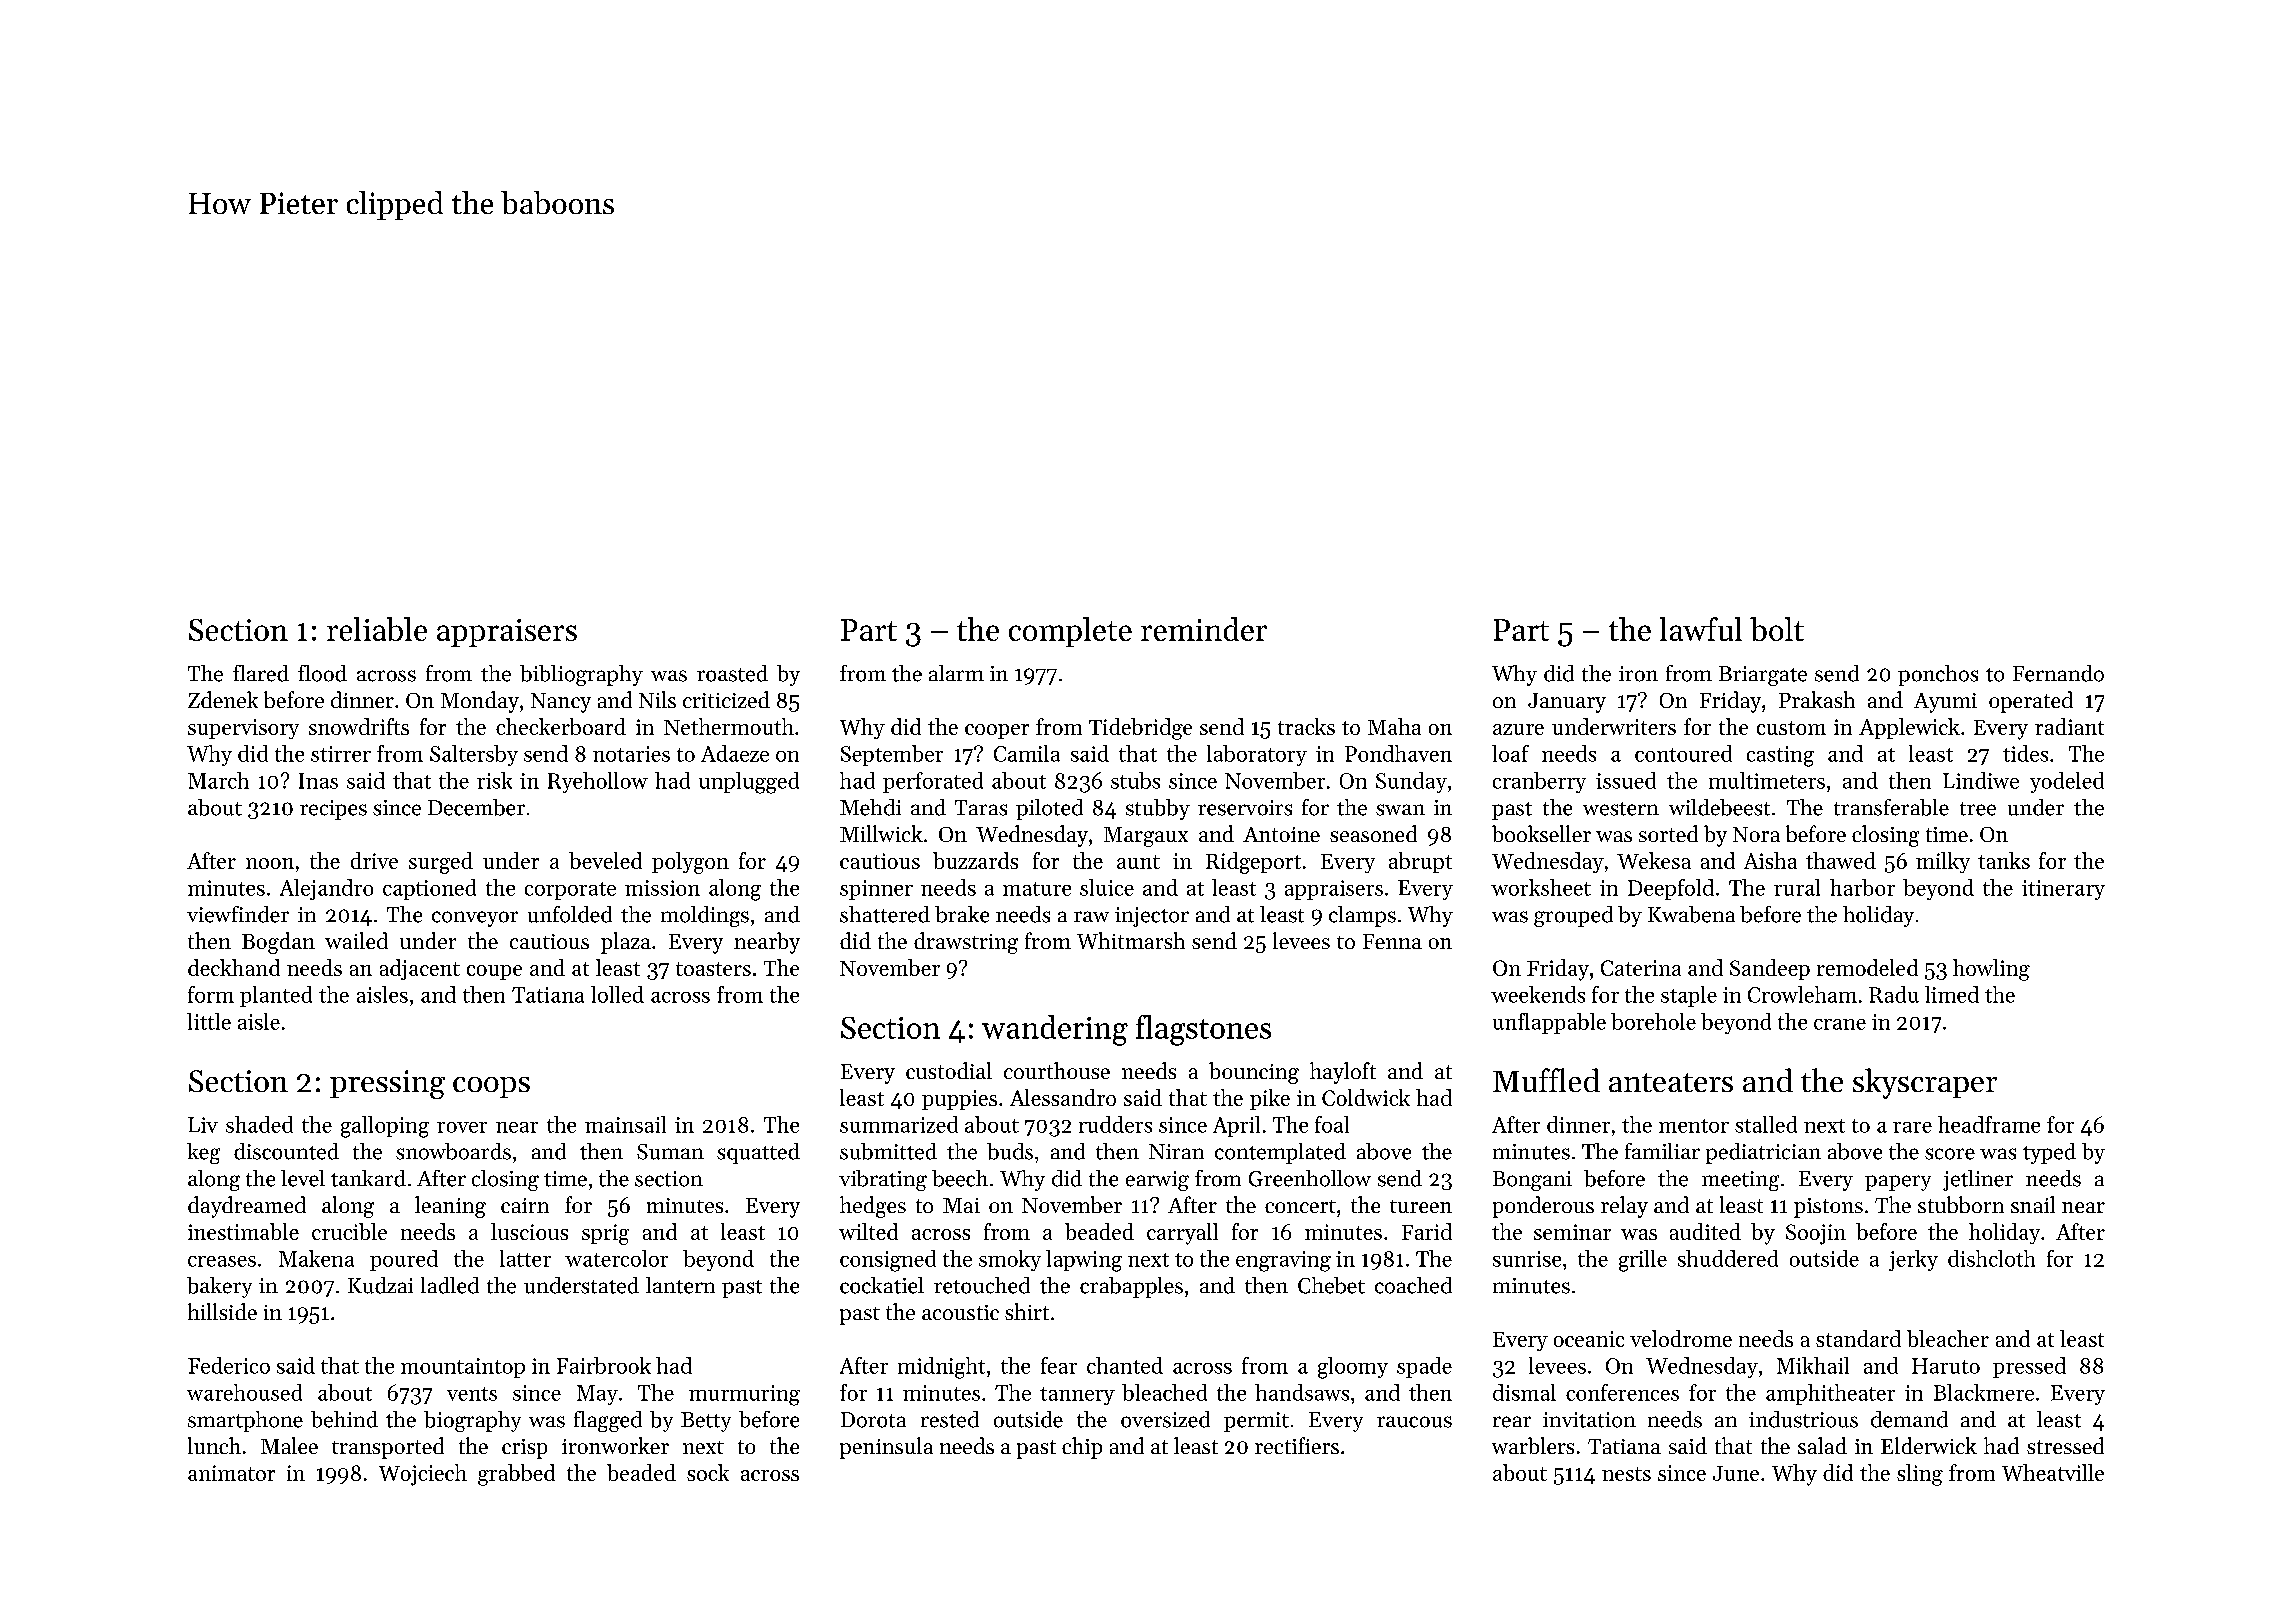 The width and height of the screenshot is (2292, 1620). Describe the element at coordinates (2049, 1153) in the screenshot. I see `typed` at that location.
